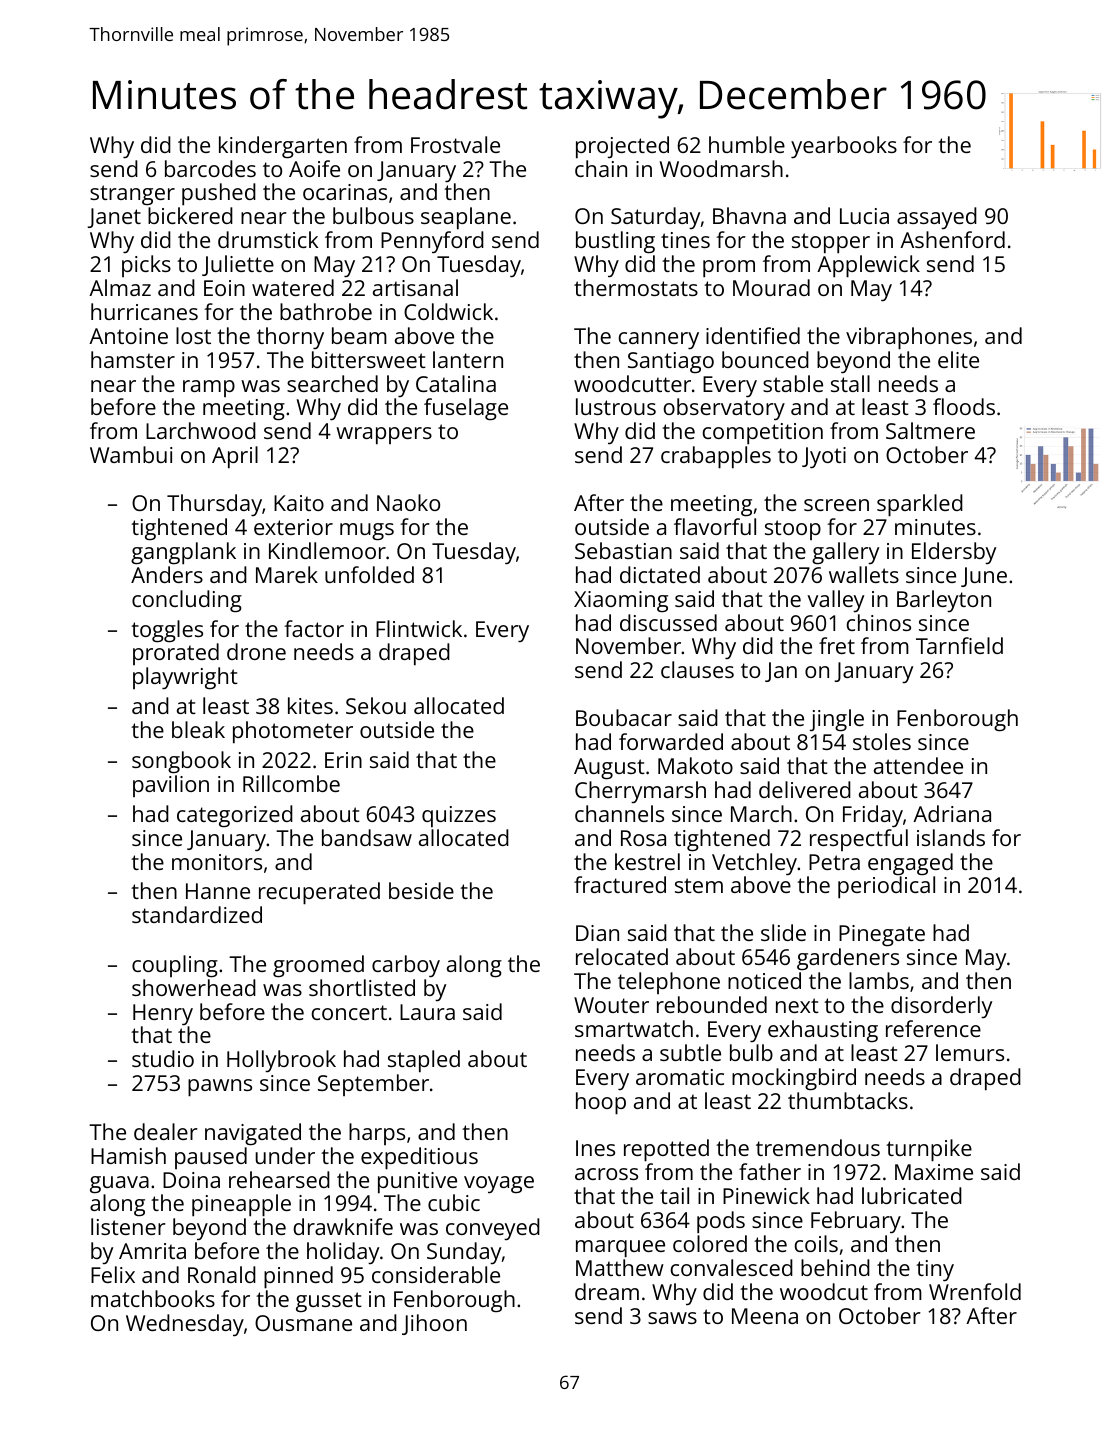  Describe the element at coordinates (970, 1052) in the document. I see `lemurs` at that location.
